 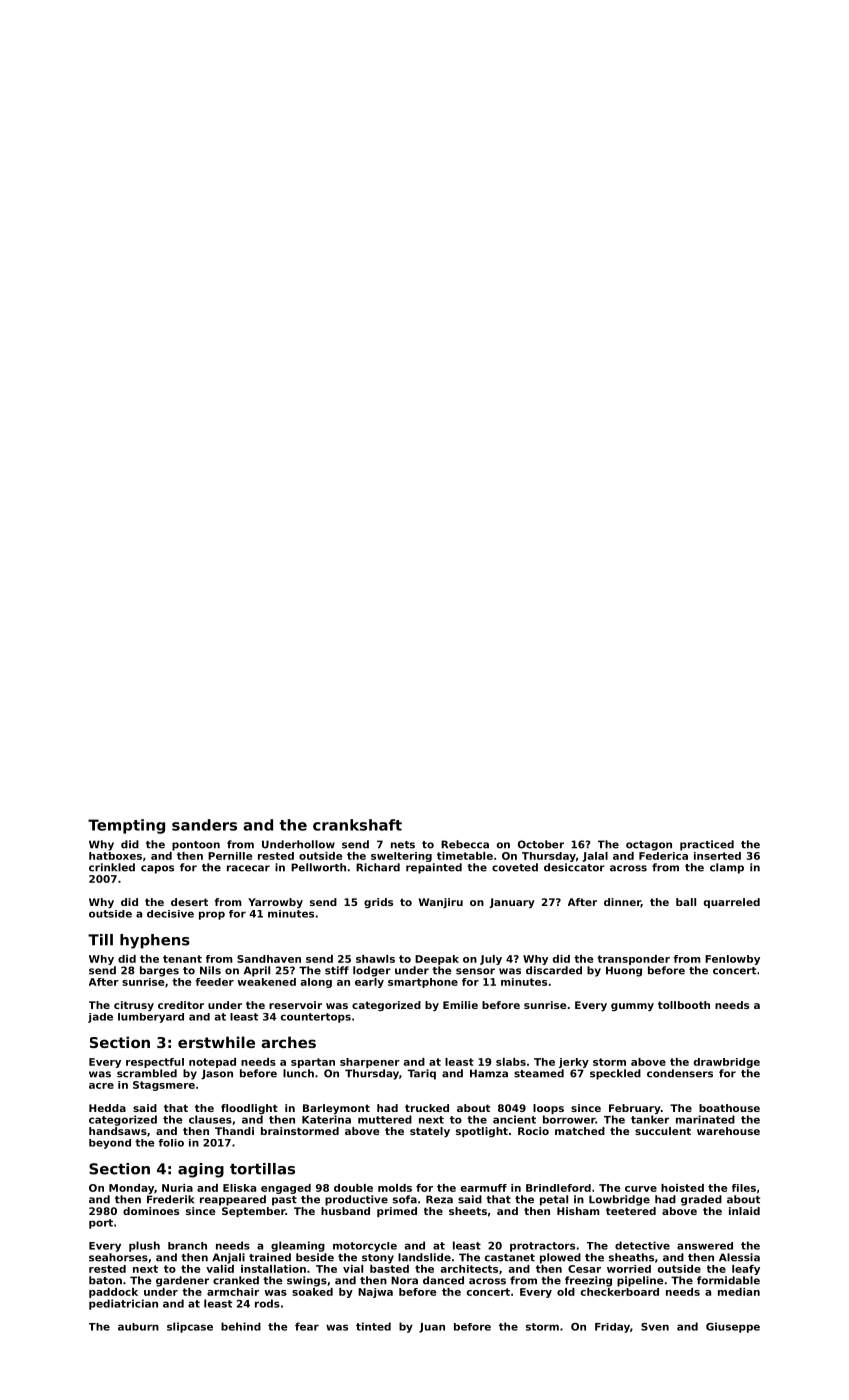 What do you see at coordinates (138, 1327) in the page?
I see `auburn` at bounding box center [138, 1327].
